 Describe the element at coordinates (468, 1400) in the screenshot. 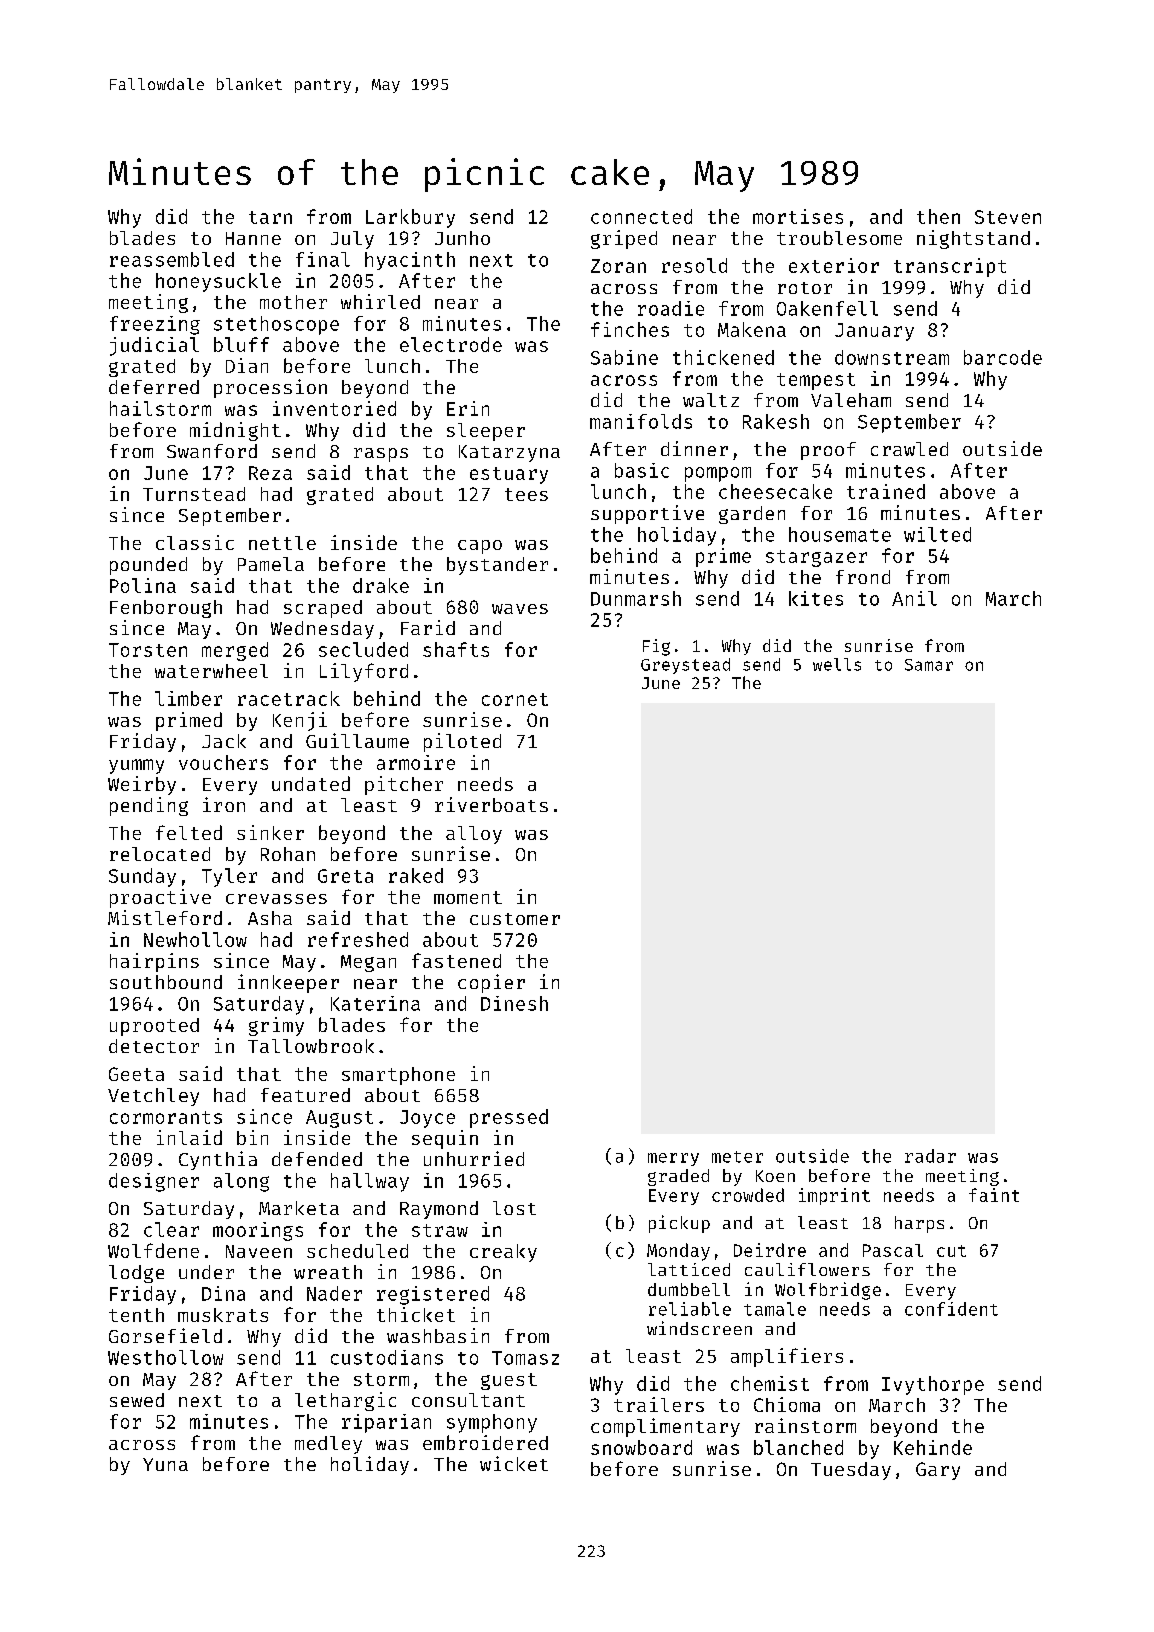

I see `consultant` at that location.
